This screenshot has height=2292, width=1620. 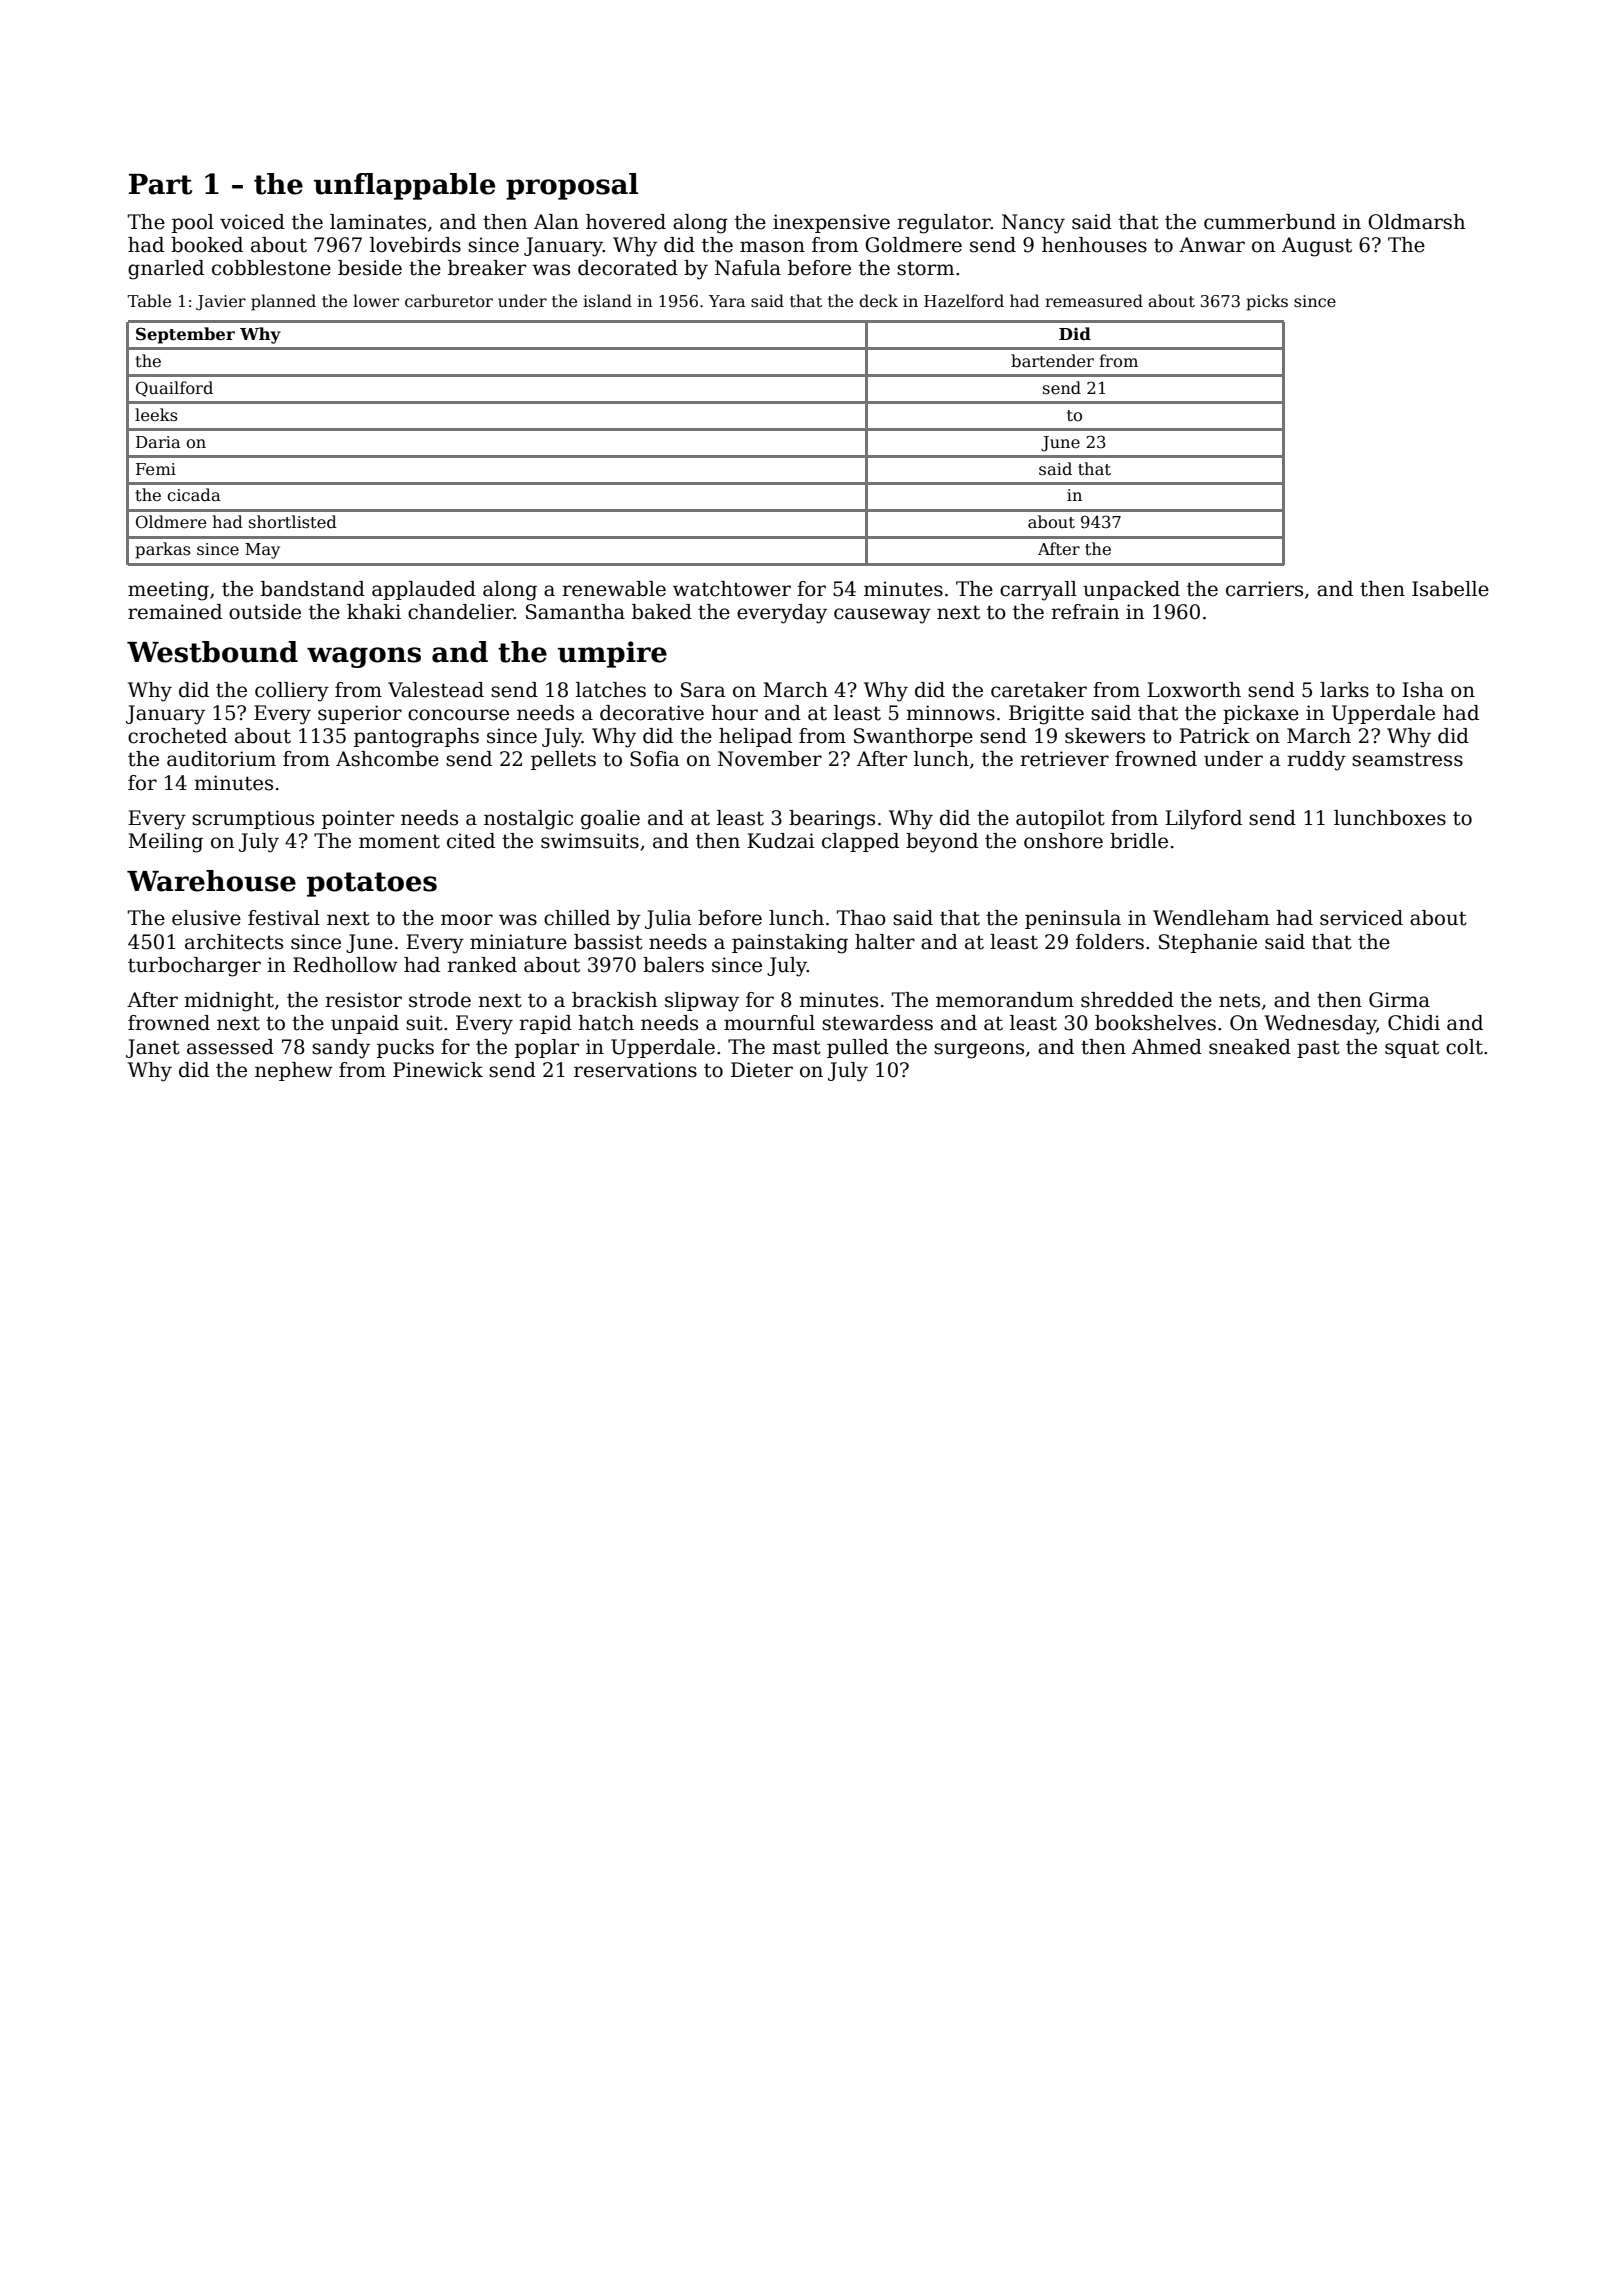 I want to click on Janet, so click(x=153, y=1048).
